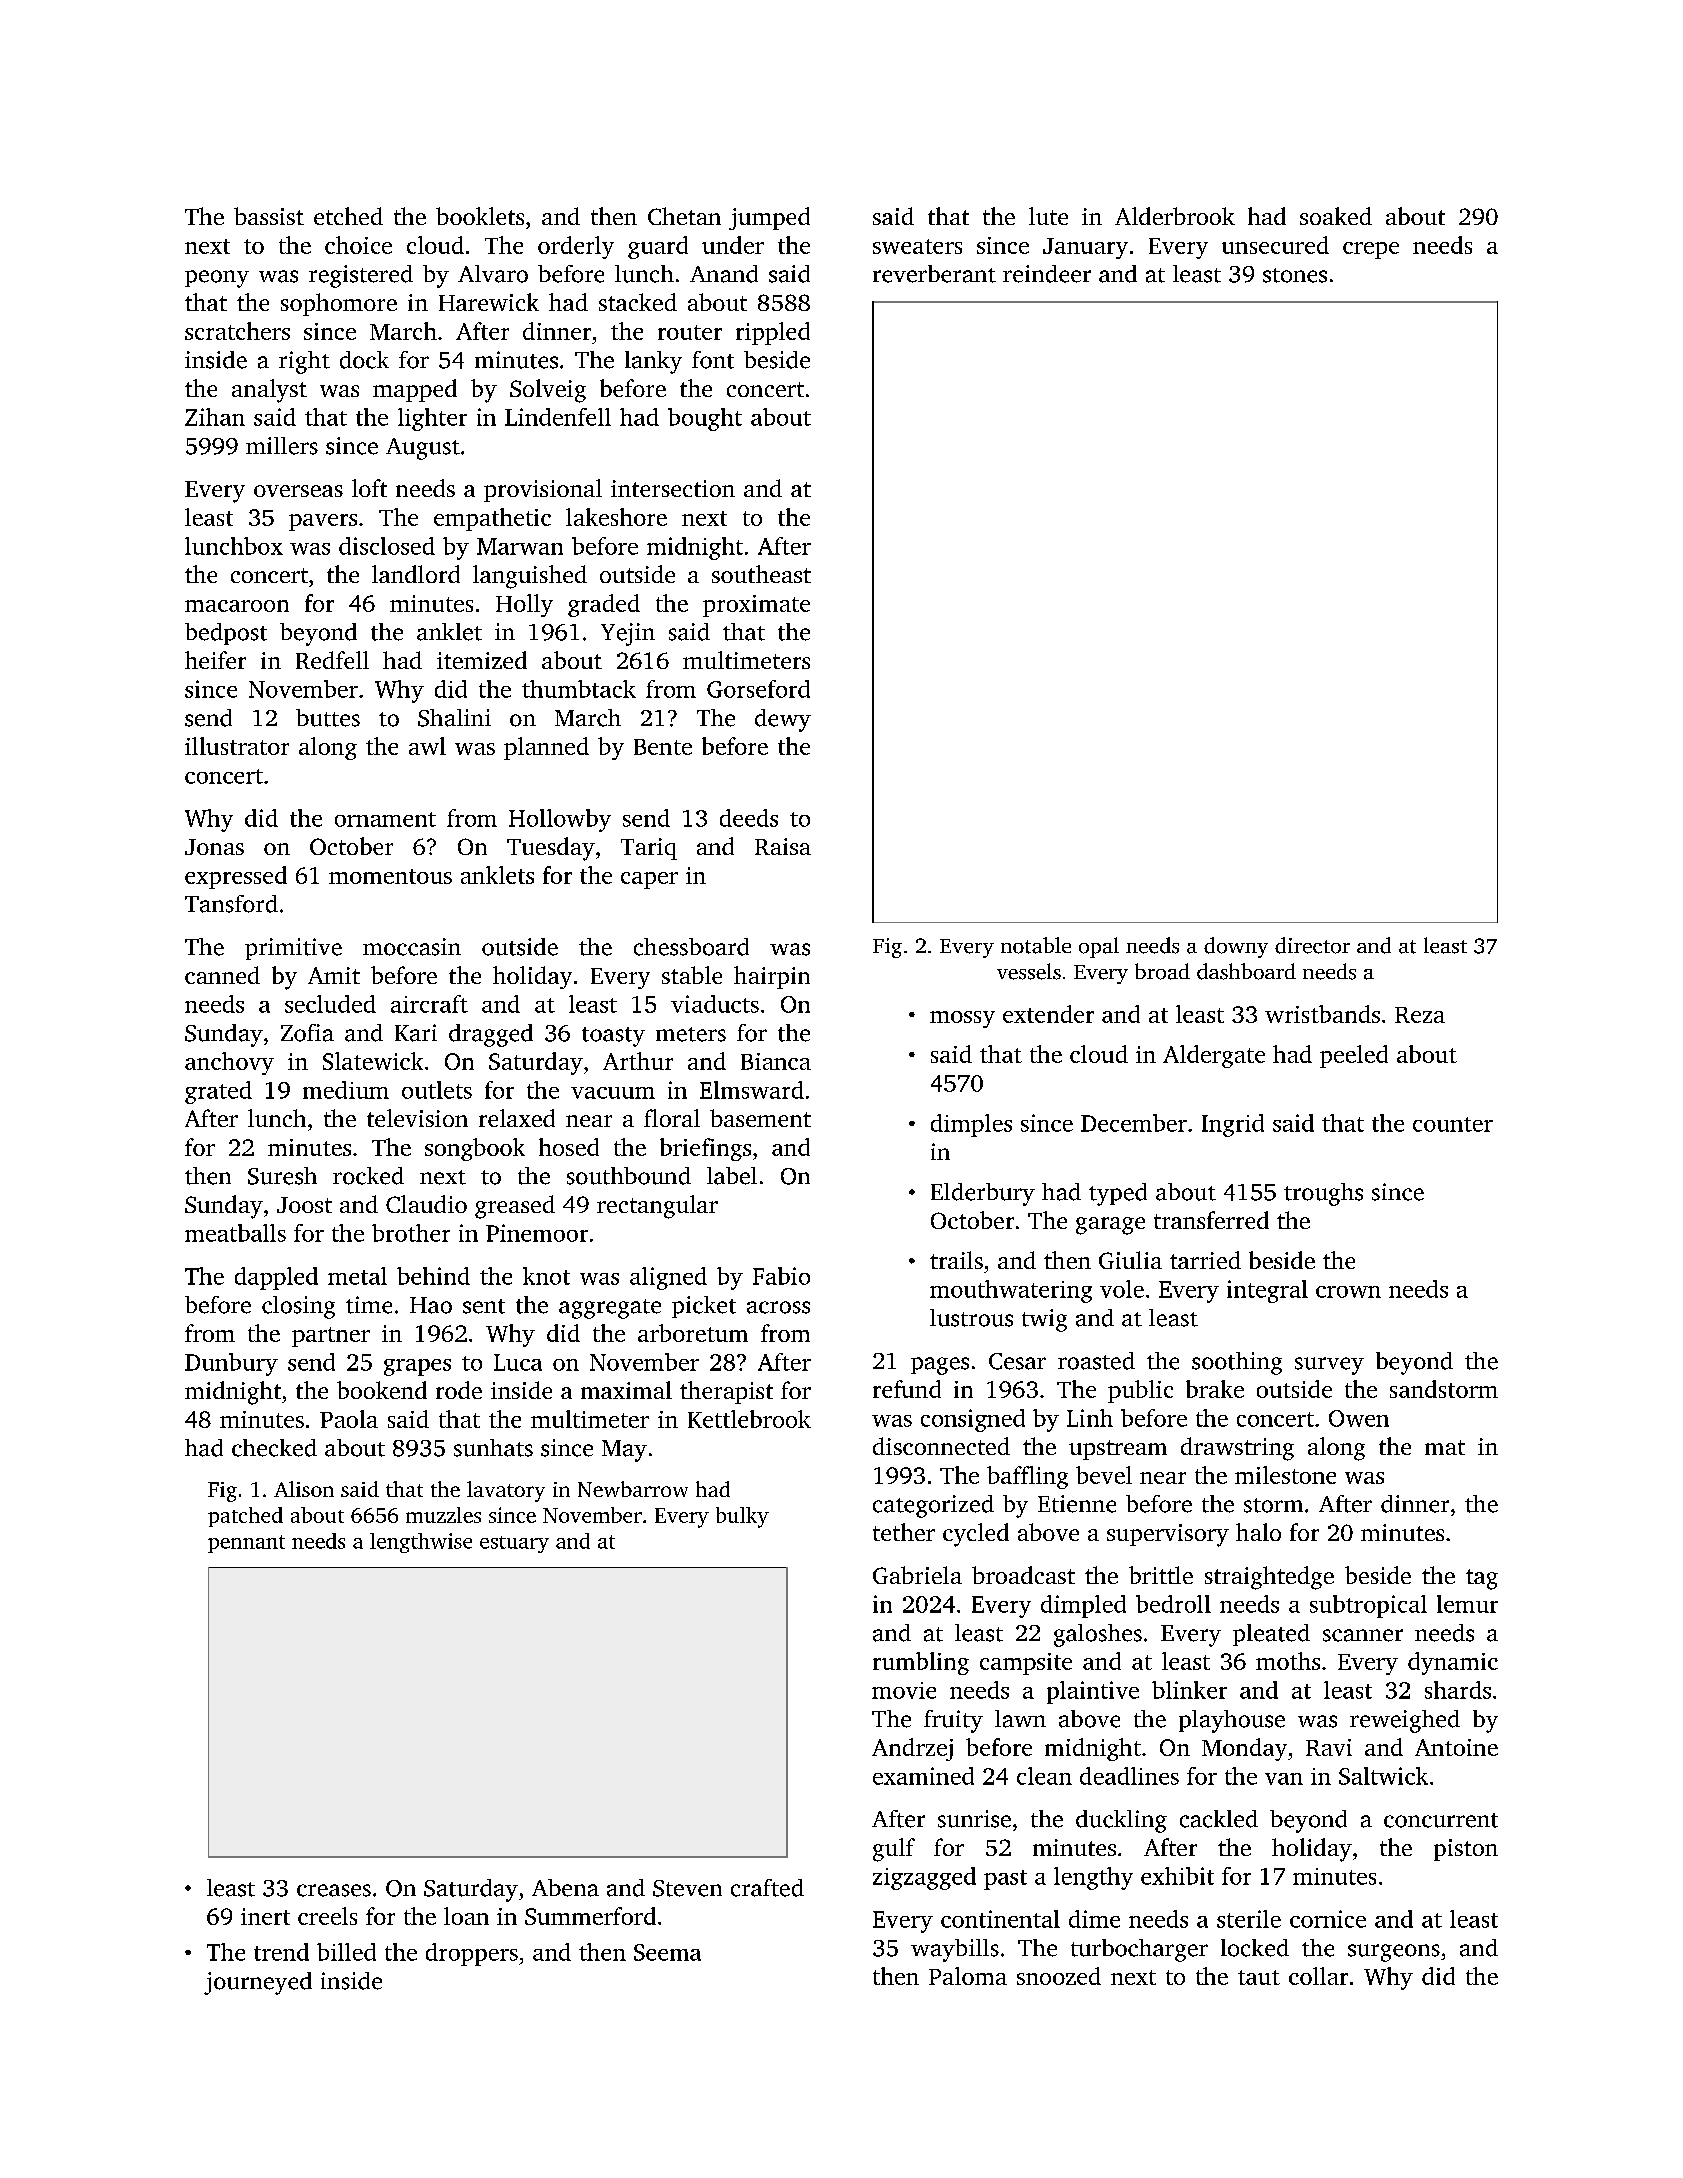  What do you see at coordinates (1312, 945) in the screenshot?
I see `director` at bounding box center [1312, 945].
